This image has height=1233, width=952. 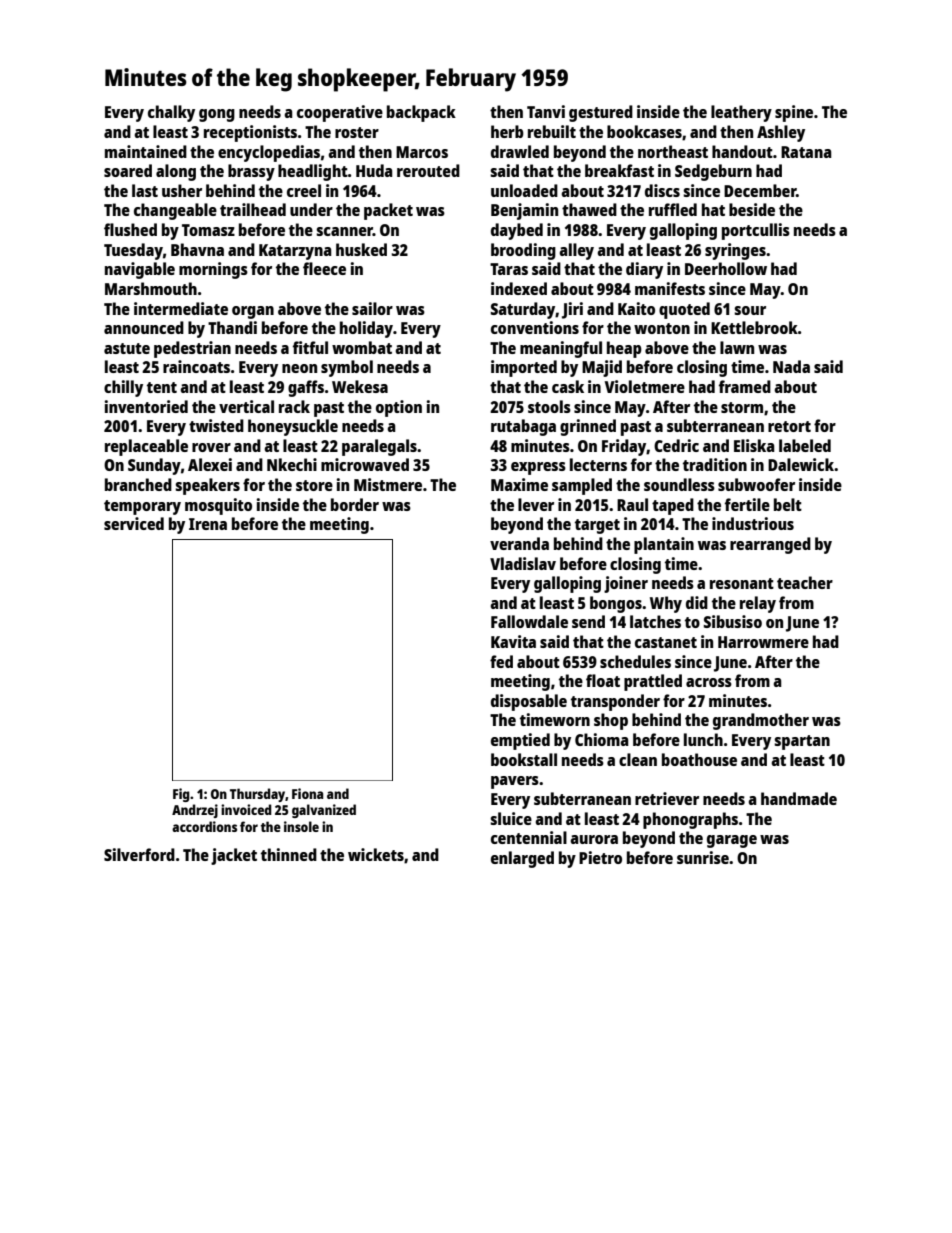 What do you see at coordinates (289, 854) in the image?
I see `thinned` at bounding box center [289, 854].
